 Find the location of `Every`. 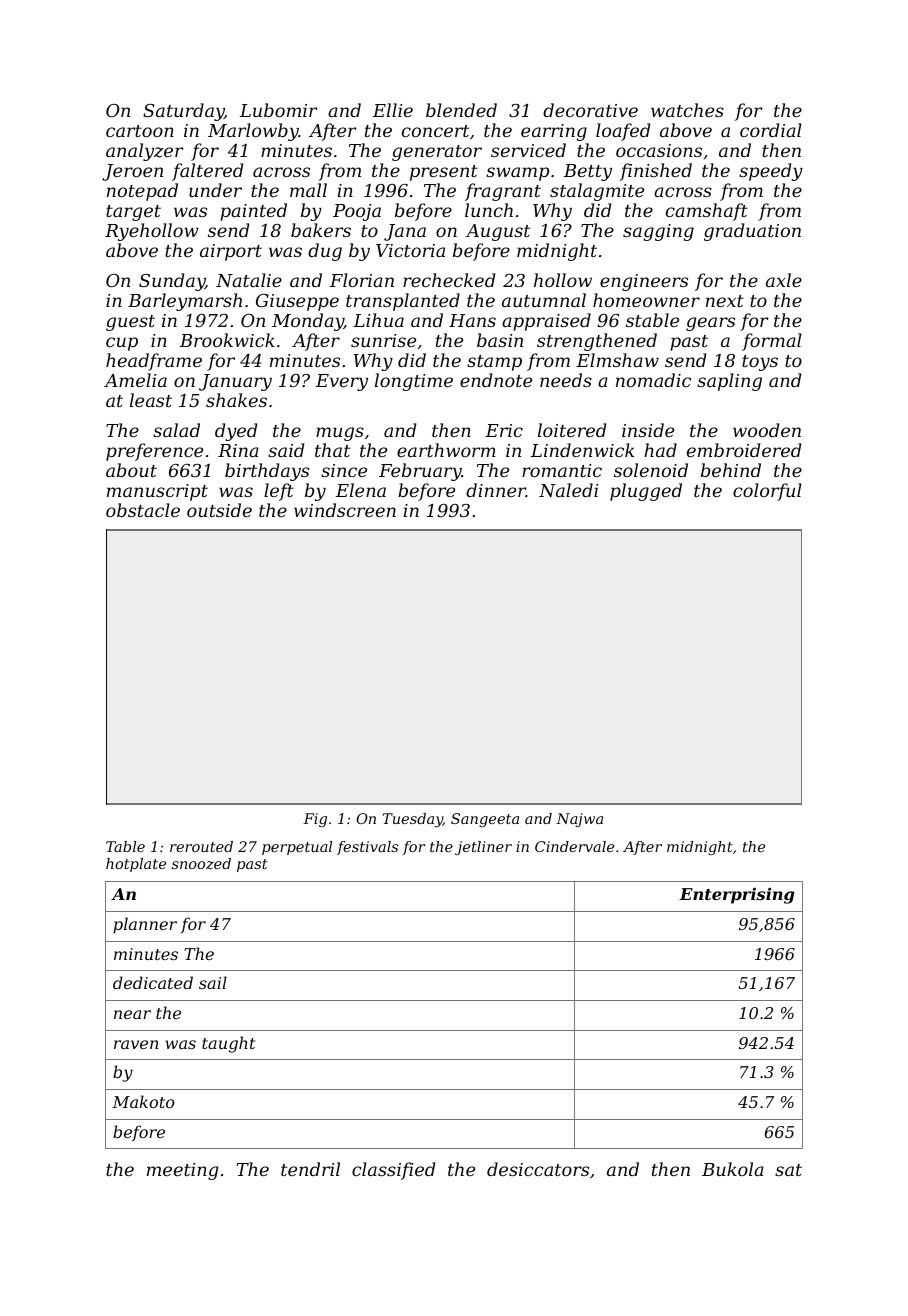

Every is located at coordinates (342, 382).
